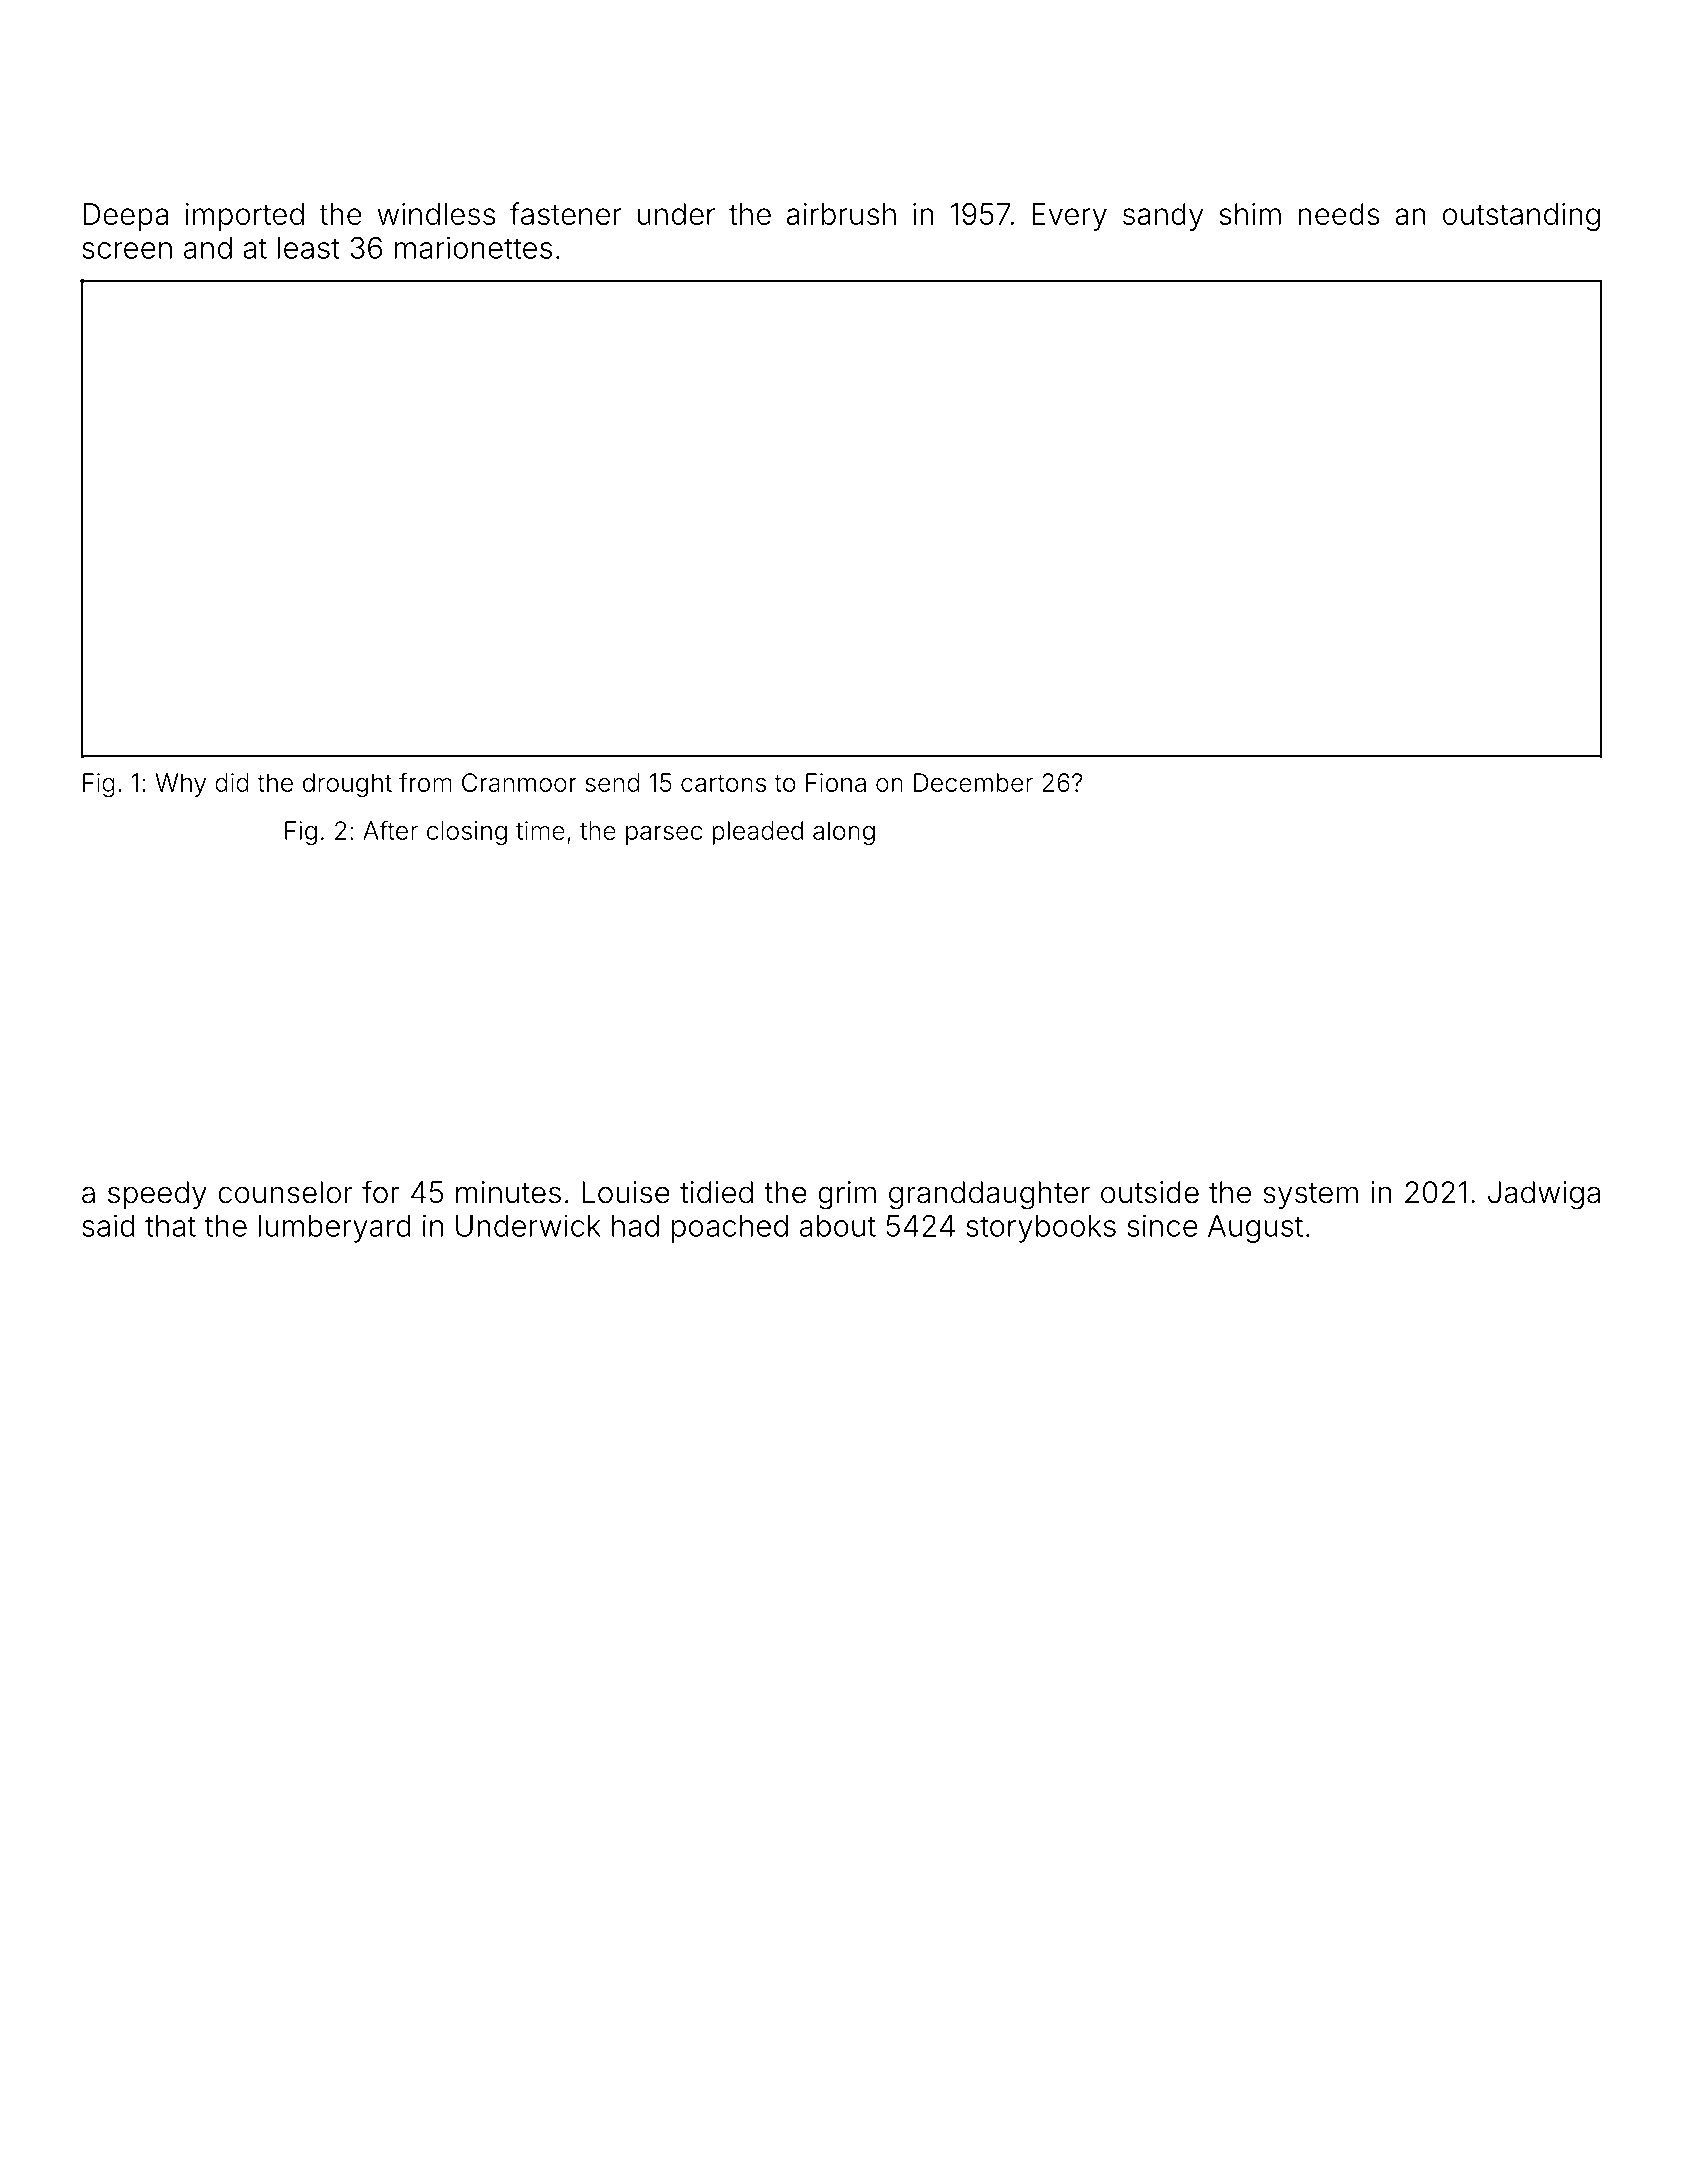 This document has height=2178, width=1683. Describe the element at coordinates (836, 782) in the document. I see `Fiona` at that location.
